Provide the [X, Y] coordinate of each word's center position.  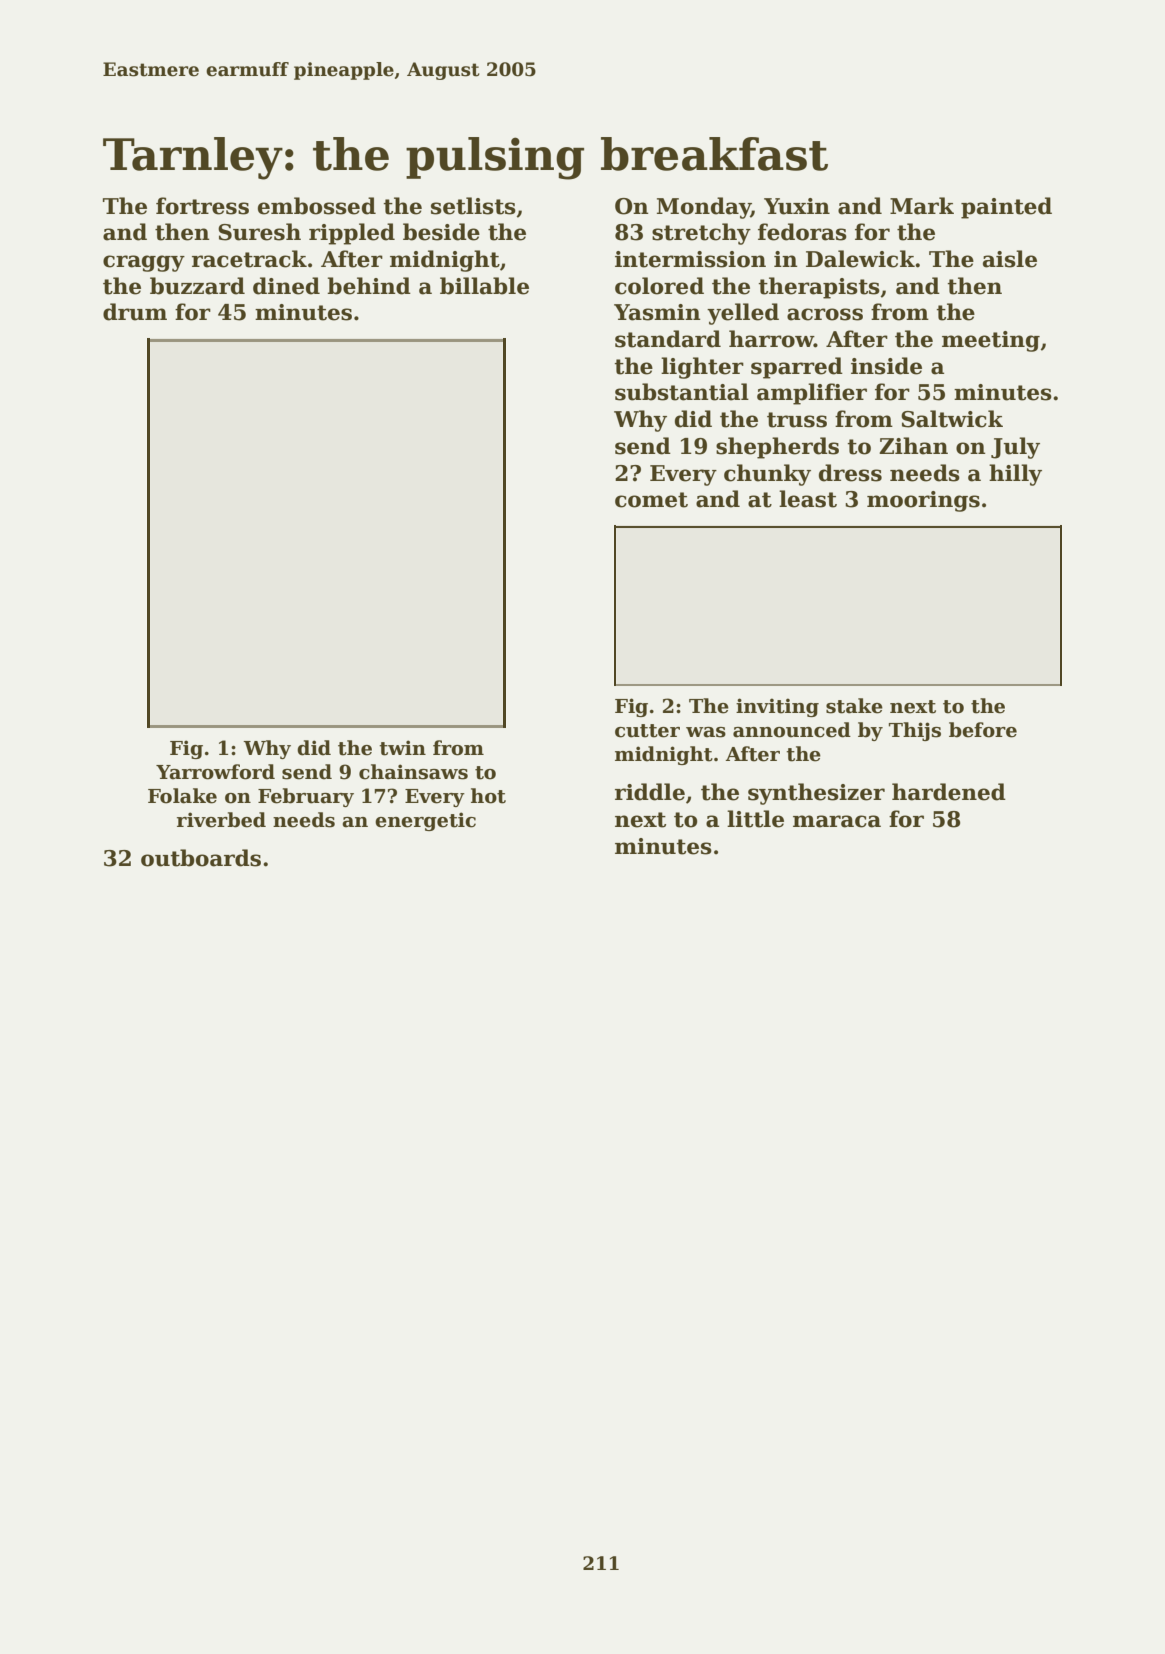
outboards [201, 858]
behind [369, 286]
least [808, 499]
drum [135, 312]
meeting [991, 341]
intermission [690, 259]
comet [651, 500]
